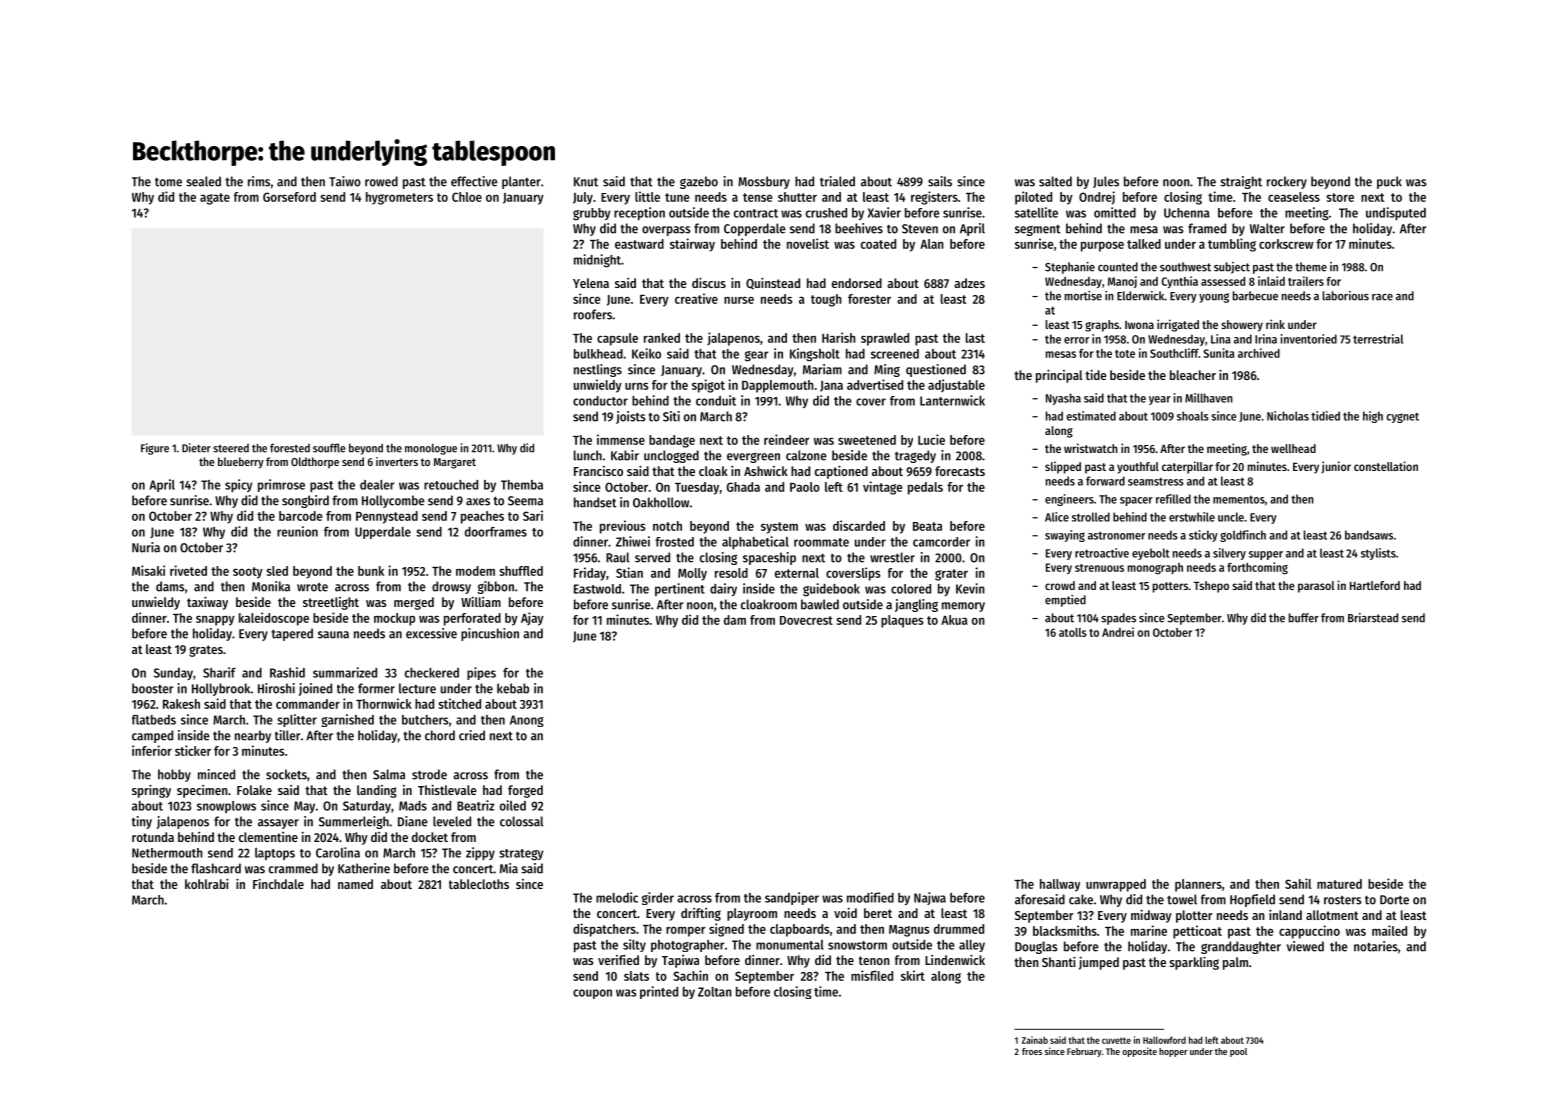  I want to click on Briarstead, so click(1373, 618).
